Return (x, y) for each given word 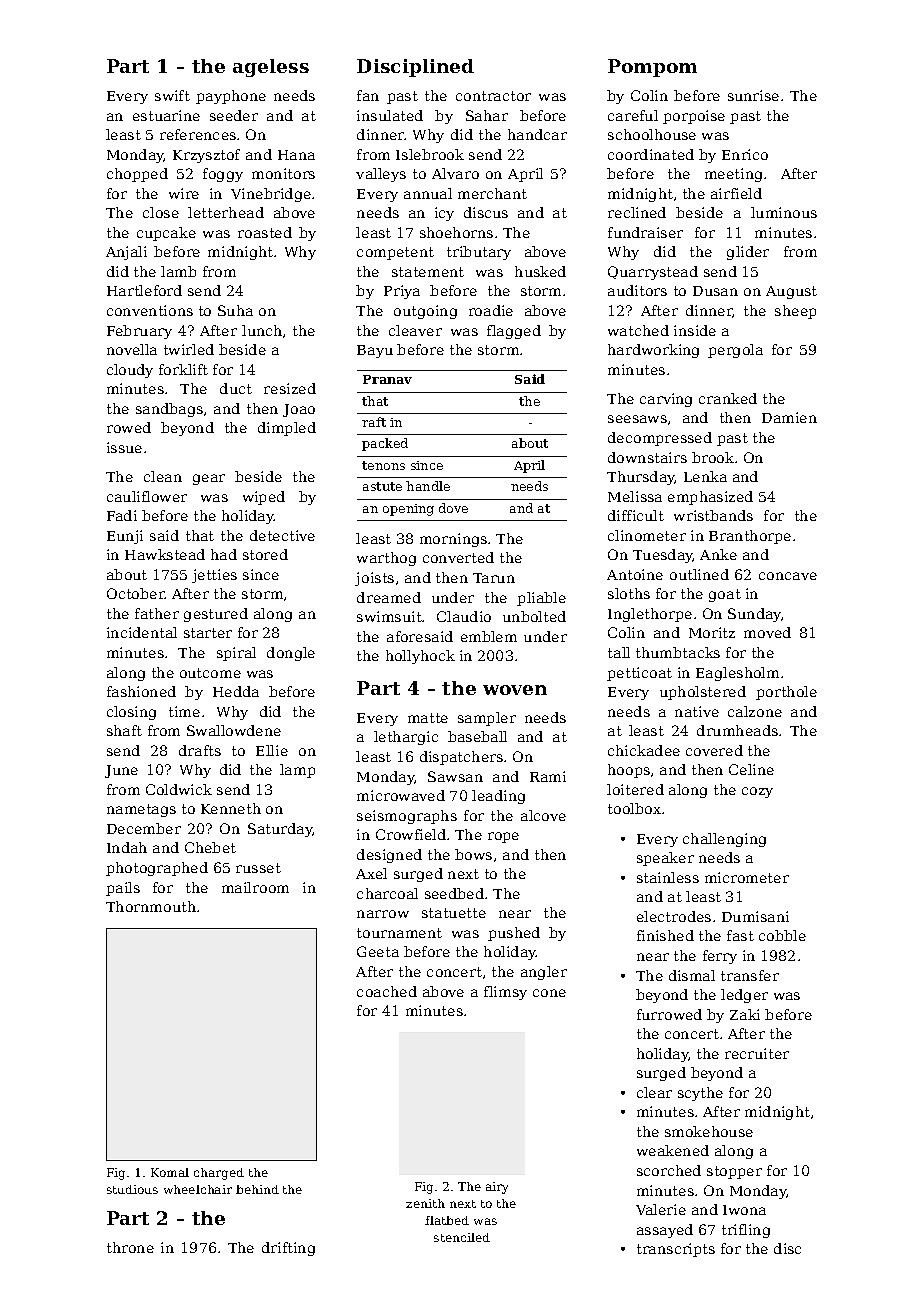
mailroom (255, 887)
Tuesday (663, 556)
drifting (288, 1249)
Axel (371, 873)
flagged (514, 332)
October (136, 593)
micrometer (747, 877)
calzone (755, 711)
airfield (736, 193)
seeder (234, 115)
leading (498, 797)
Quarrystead (653, 273)
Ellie (272, 750)
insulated (390, 115)
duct (236, 388)
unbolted (534, 616)
